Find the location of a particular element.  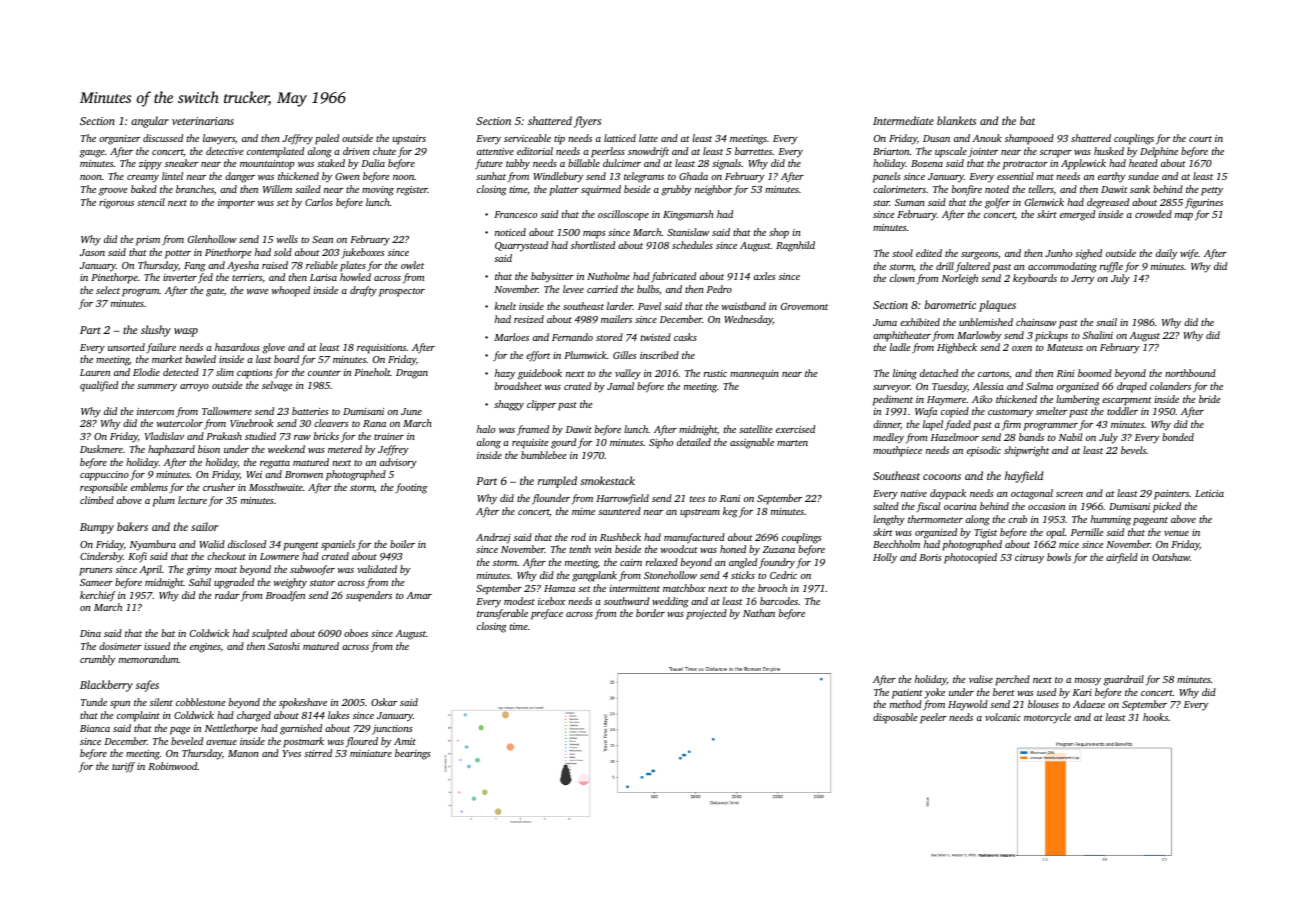

Bumpy is located at coordinates (97, 528).
